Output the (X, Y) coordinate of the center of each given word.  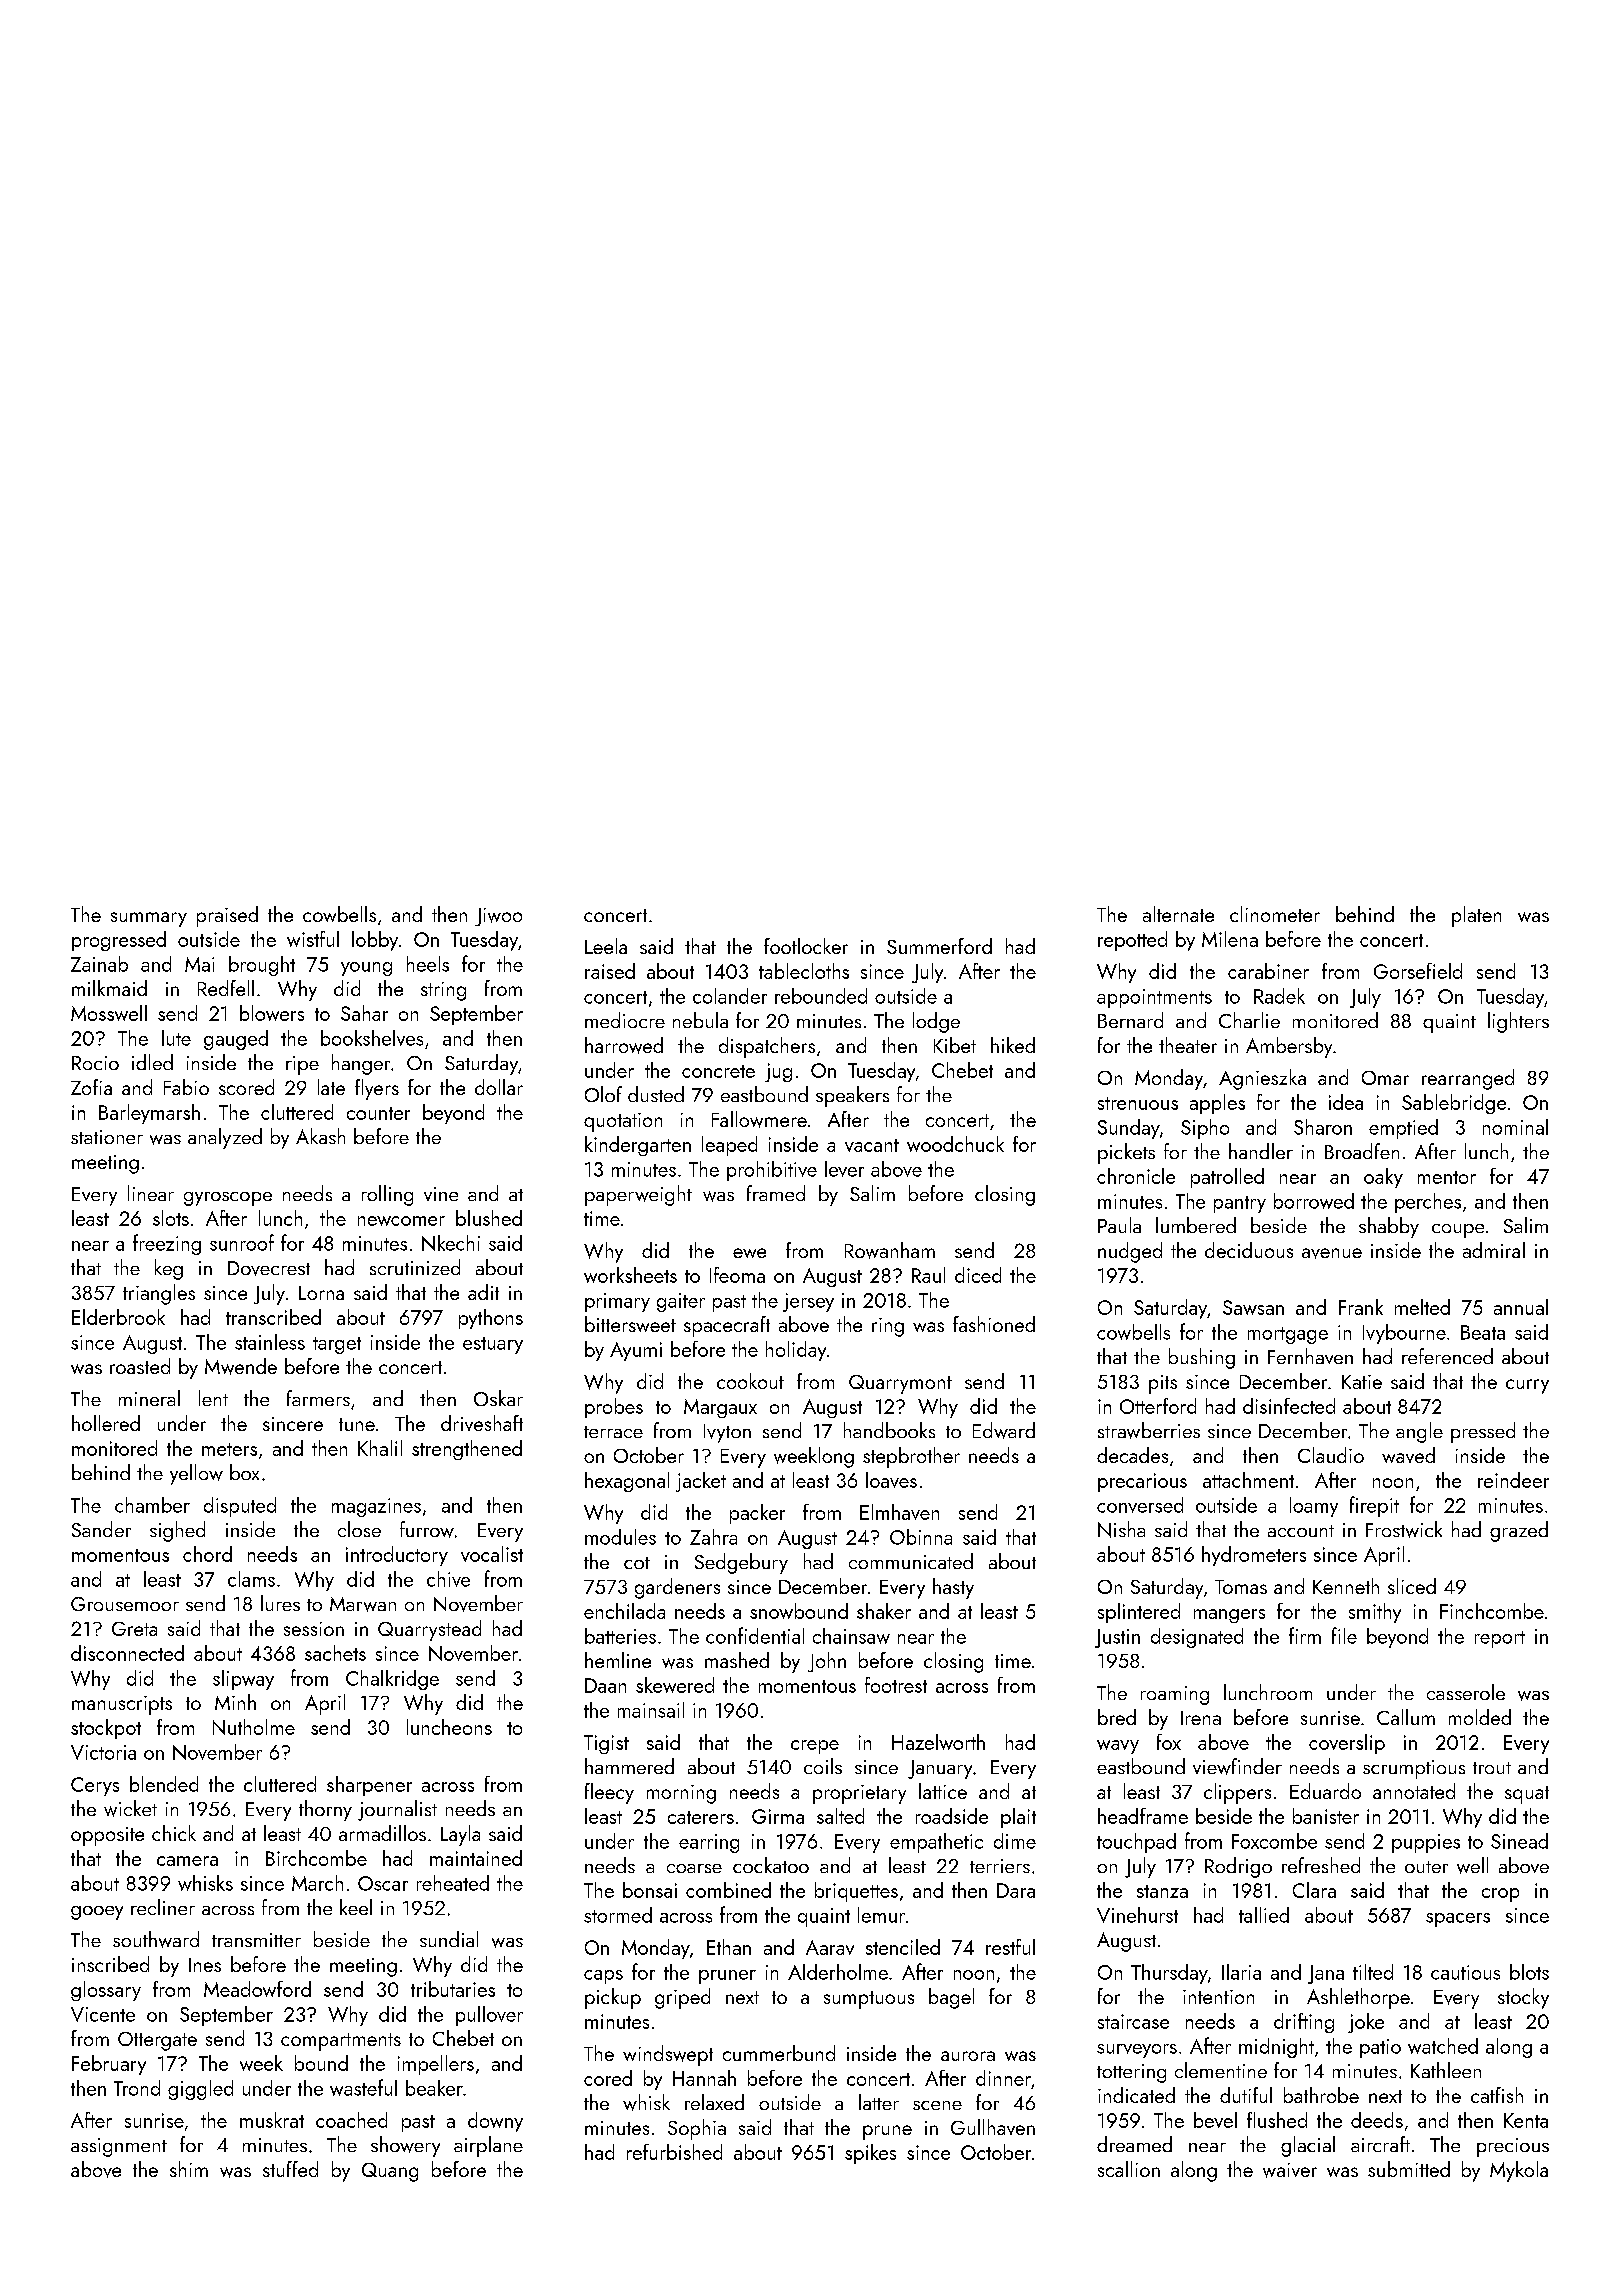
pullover (489, 2016)
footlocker (806, 946)
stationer (107, 1137)
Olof (603, 1094)
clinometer (1275, 914)
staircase (1133, 2021)
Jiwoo (498, 917)
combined (728, 1890)
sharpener (369, 1786)
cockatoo (771, 1865)
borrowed (1314, 1201)
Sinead (1519, 1841)
